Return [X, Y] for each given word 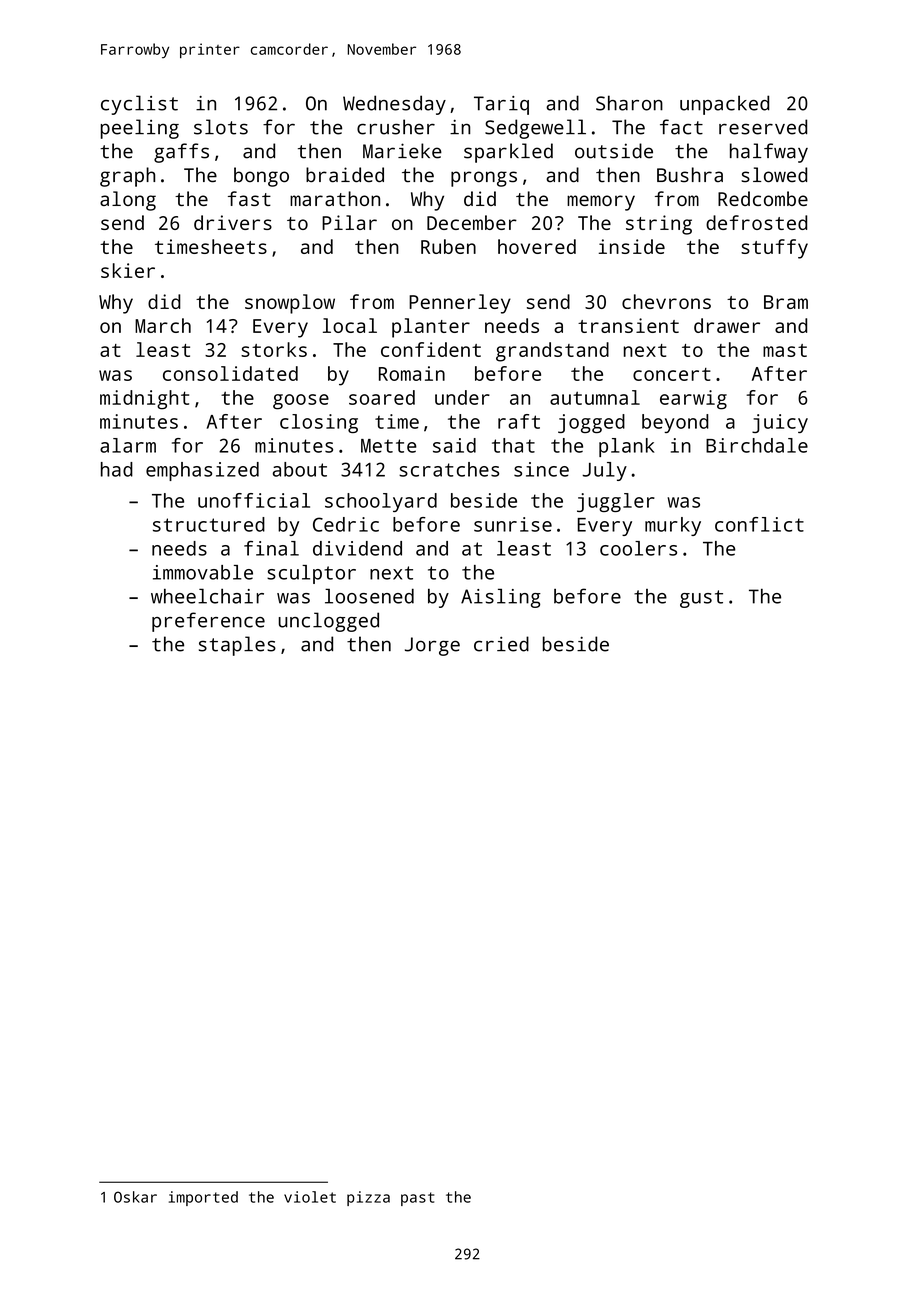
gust [701, 599]
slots [221, 127]
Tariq [501, 105]
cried [501, 644]
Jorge [432, 646]
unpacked [724, 105]
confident [431, 349]
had [117, 469]
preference [208, 622]
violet [310, 1197]
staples [237, 646]
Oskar [135, 1197]
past [417, 1199]
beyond [675, 423]
